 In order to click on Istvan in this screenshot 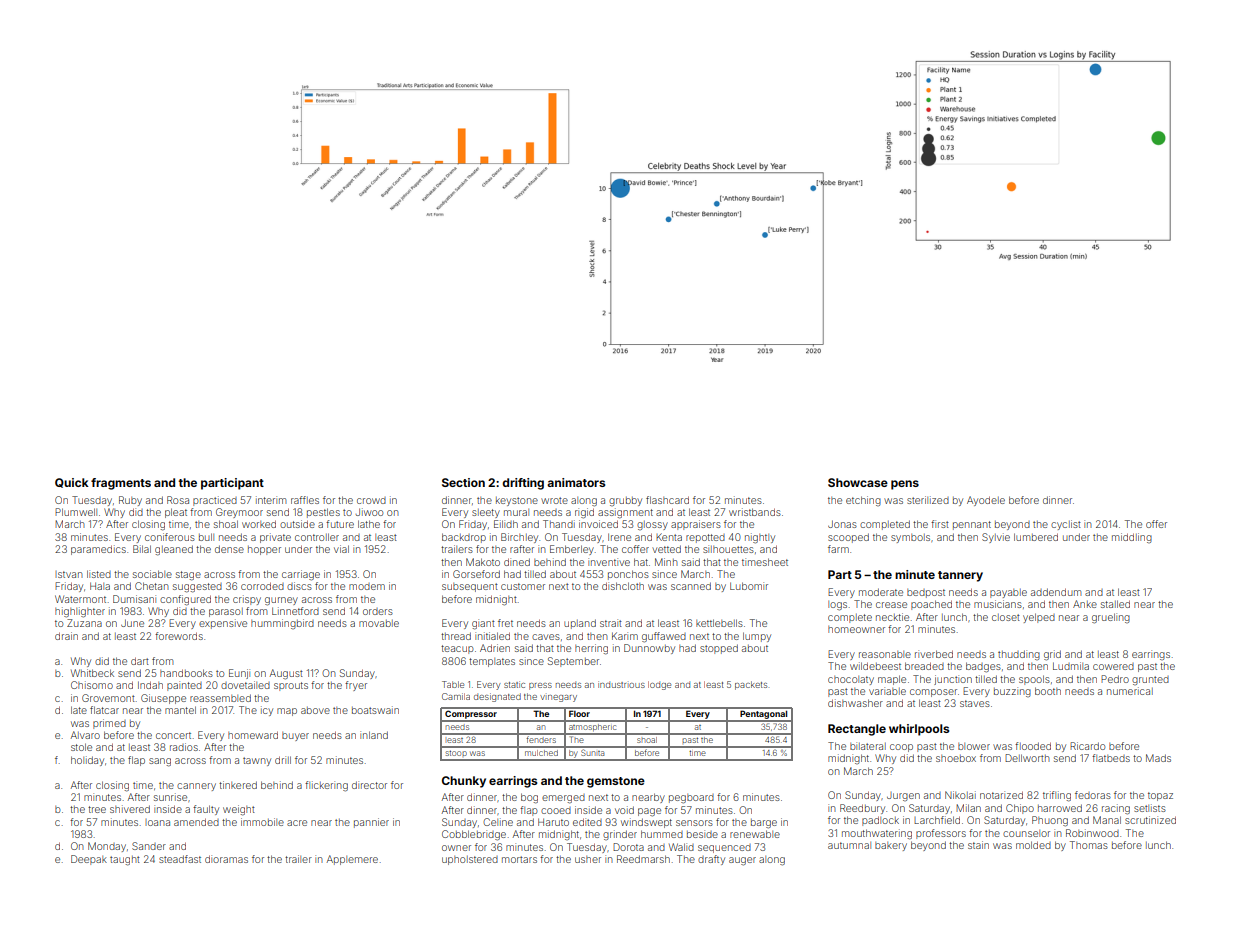, I will do `click(69, 574)`.
